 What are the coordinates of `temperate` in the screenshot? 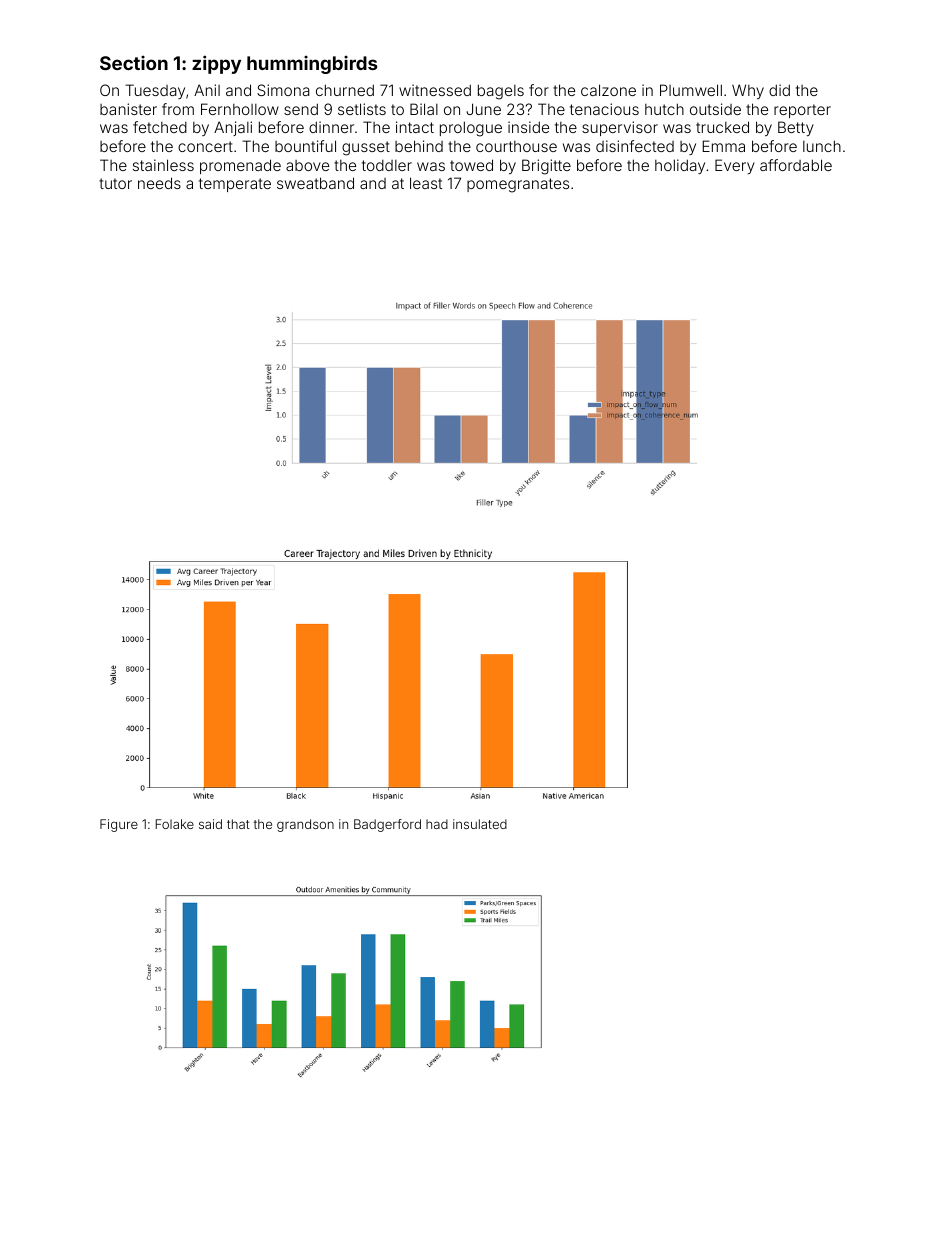 It's located at (235, 185).
